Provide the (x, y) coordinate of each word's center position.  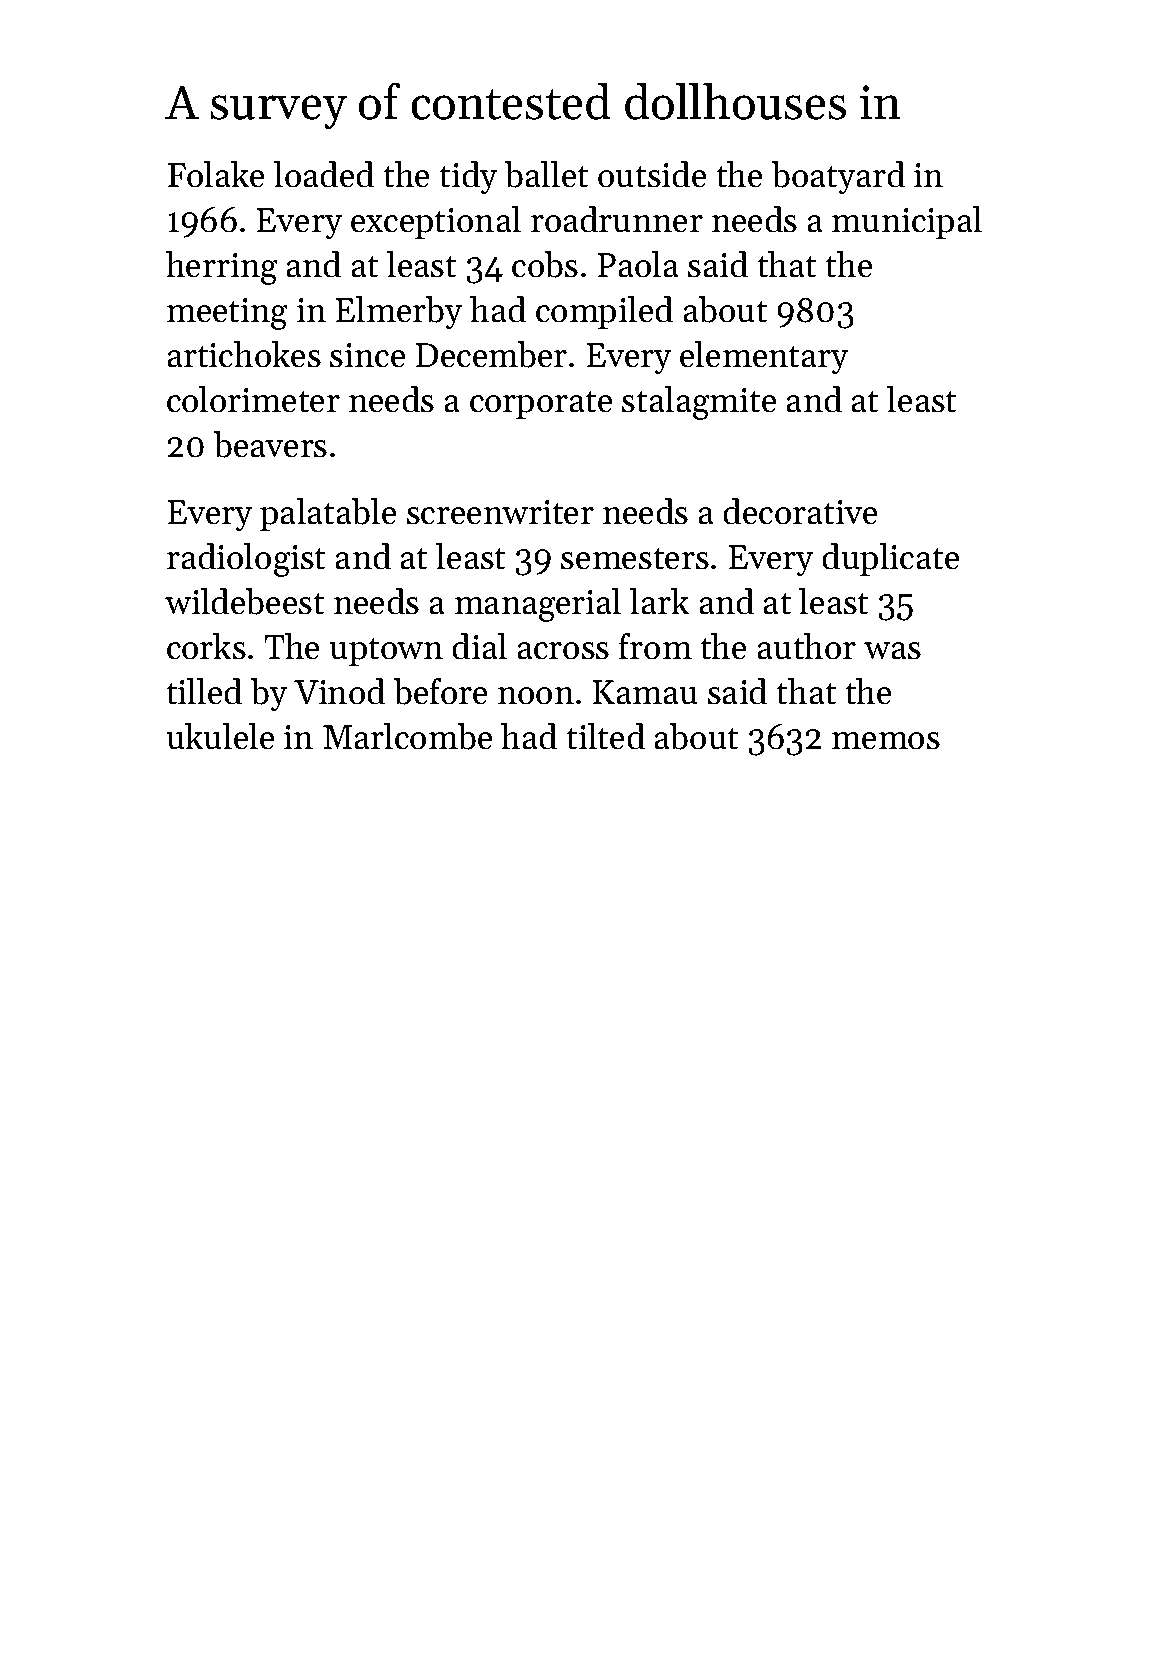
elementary (764, 357)
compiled (604, 312)
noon (536, 695)
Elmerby (399, 312)
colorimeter (253, 399)
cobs (545, 264)
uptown (386, 652)
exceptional (436, 222)
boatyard (838, 177)
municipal (907, 222)
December (491, 354)
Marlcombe (407, 736)
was (892, 650)
